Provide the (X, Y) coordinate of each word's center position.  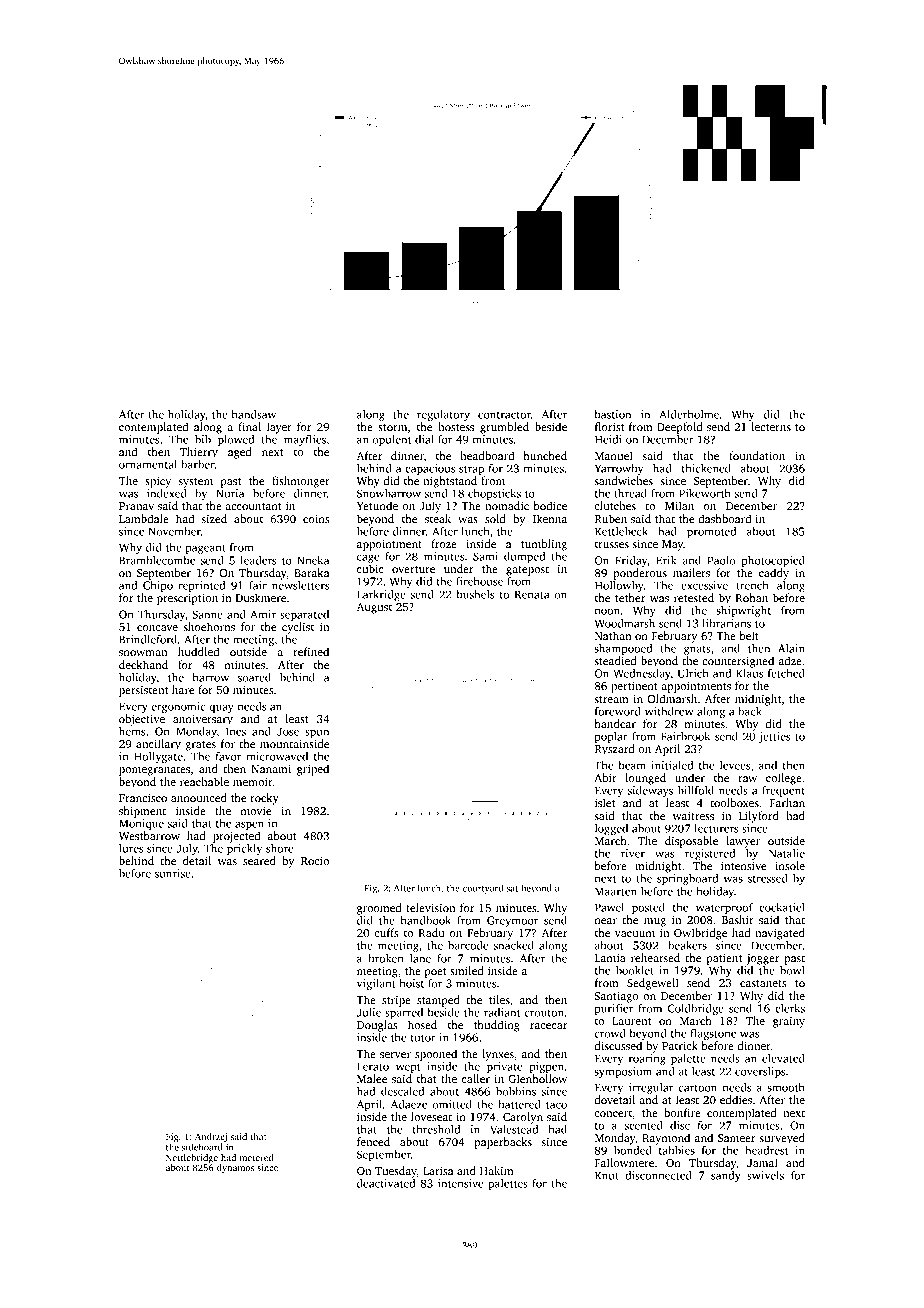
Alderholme (689, 414)
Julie (369, 1012)
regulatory (443, 415)
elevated (783, 1058)
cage (368, 558)
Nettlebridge (192, 1158)
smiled (467, 970)
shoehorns (209, 626)
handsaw (254, 414)
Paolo (721, 560)
